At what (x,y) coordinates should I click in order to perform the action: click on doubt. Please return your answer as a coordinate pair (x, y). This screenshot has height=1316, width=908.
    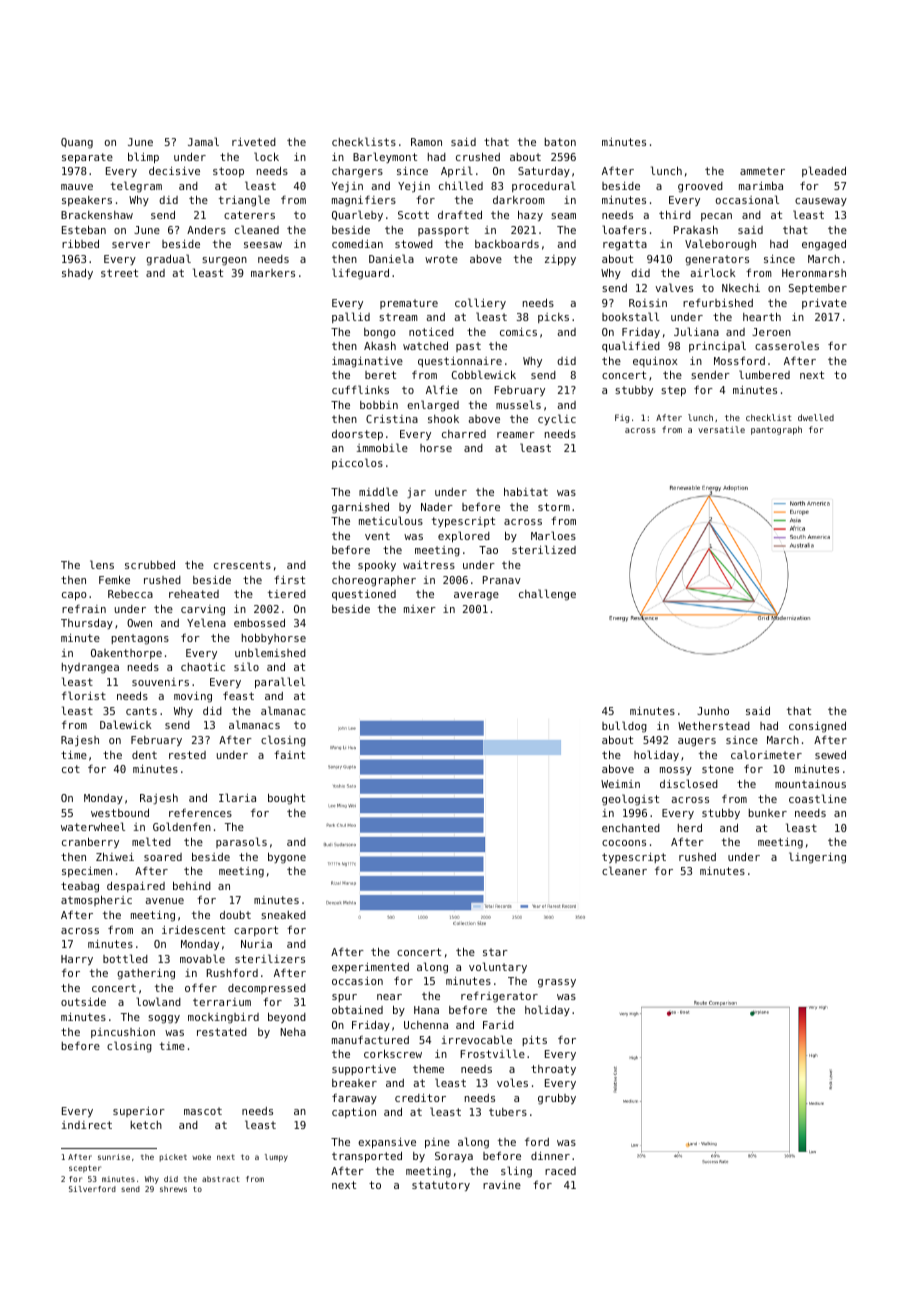
    Looking at the image, I should click on (235, 915).
